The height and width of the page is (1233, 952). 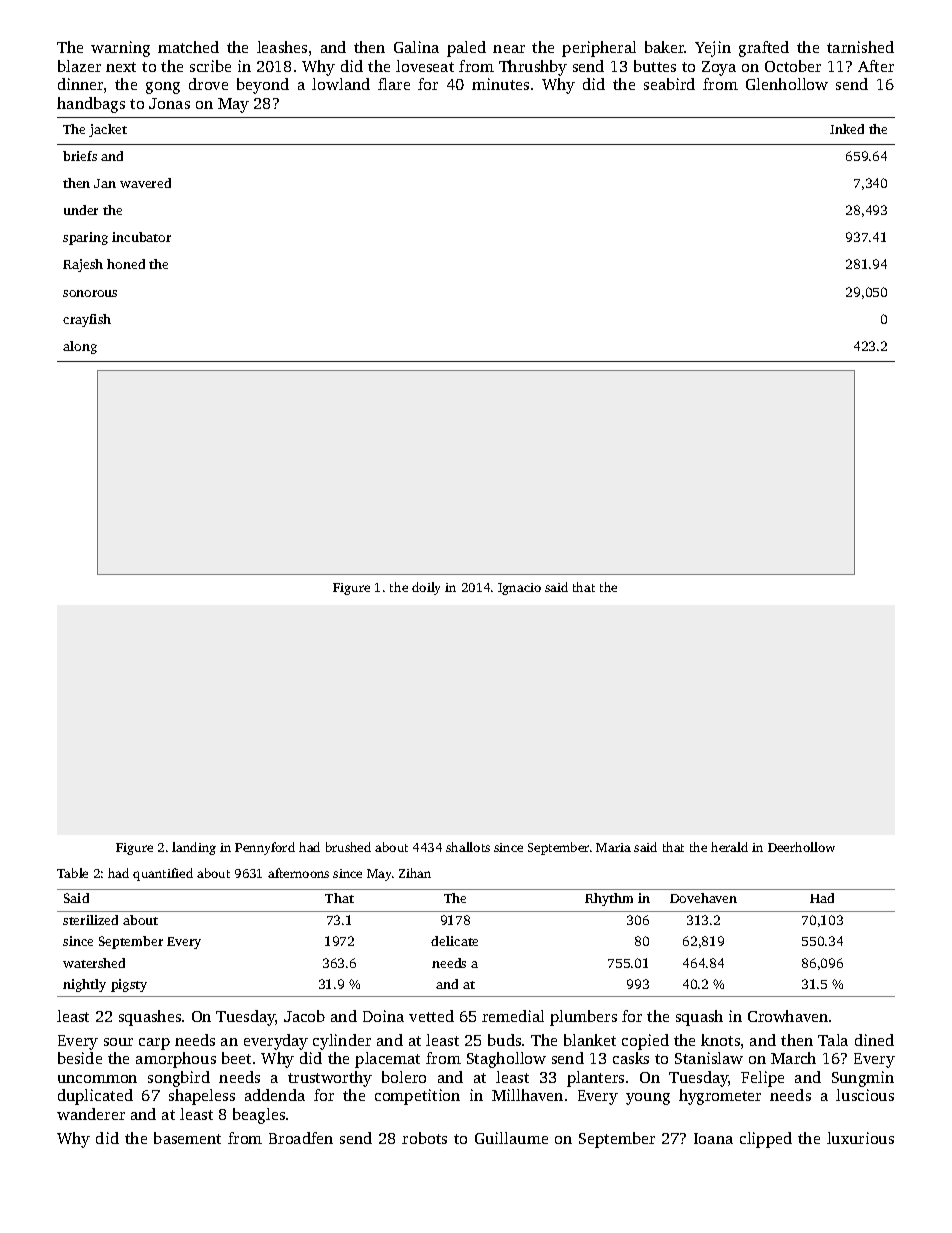 I want to click on along, so click(x=80, y=347).
